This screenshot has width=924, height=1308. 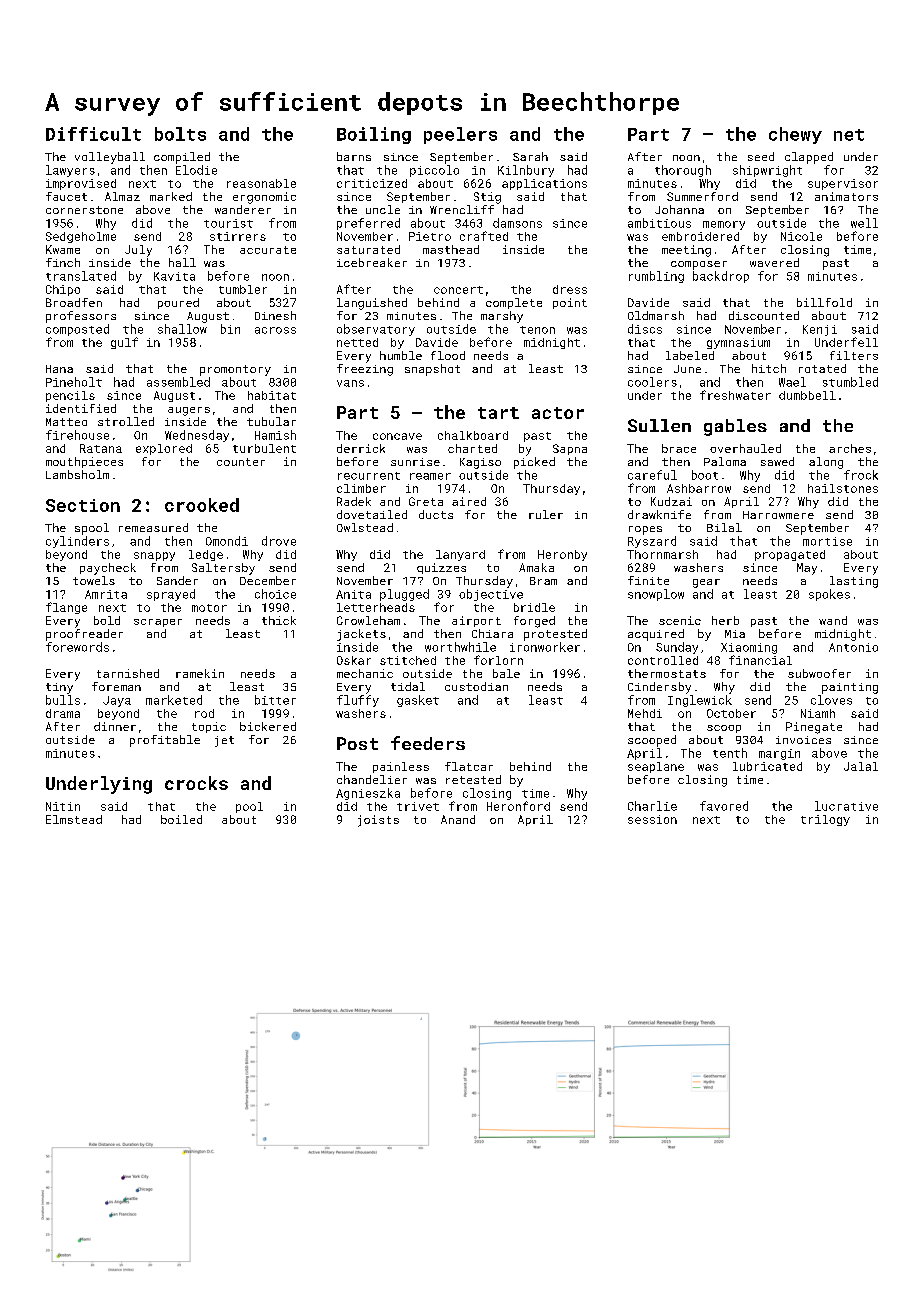 I want to click on translated, so click(x=81, y=276).
